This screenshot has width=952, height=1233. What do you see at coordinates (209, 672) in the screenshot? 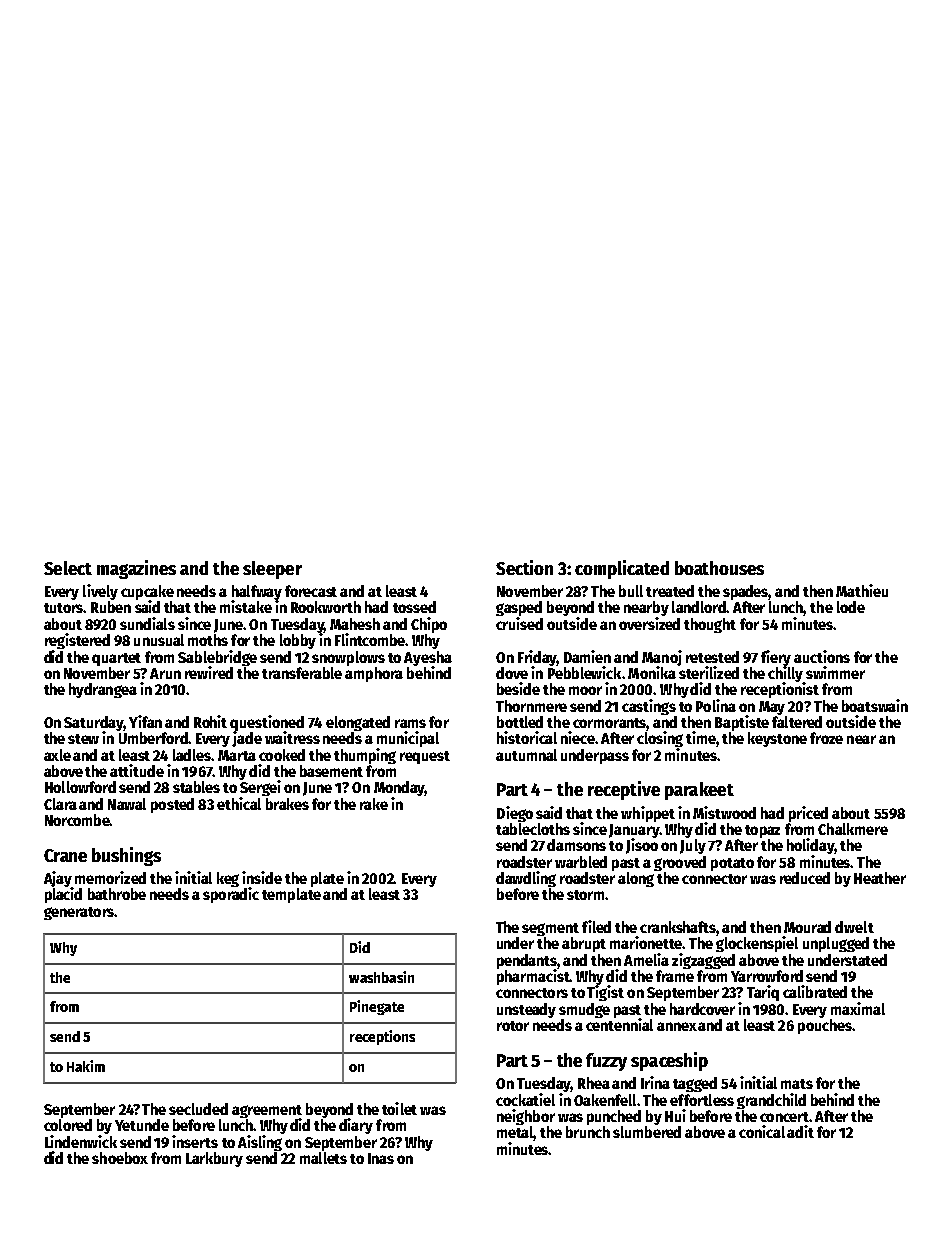
I see `rewired` at bounding box center [209, 672].
